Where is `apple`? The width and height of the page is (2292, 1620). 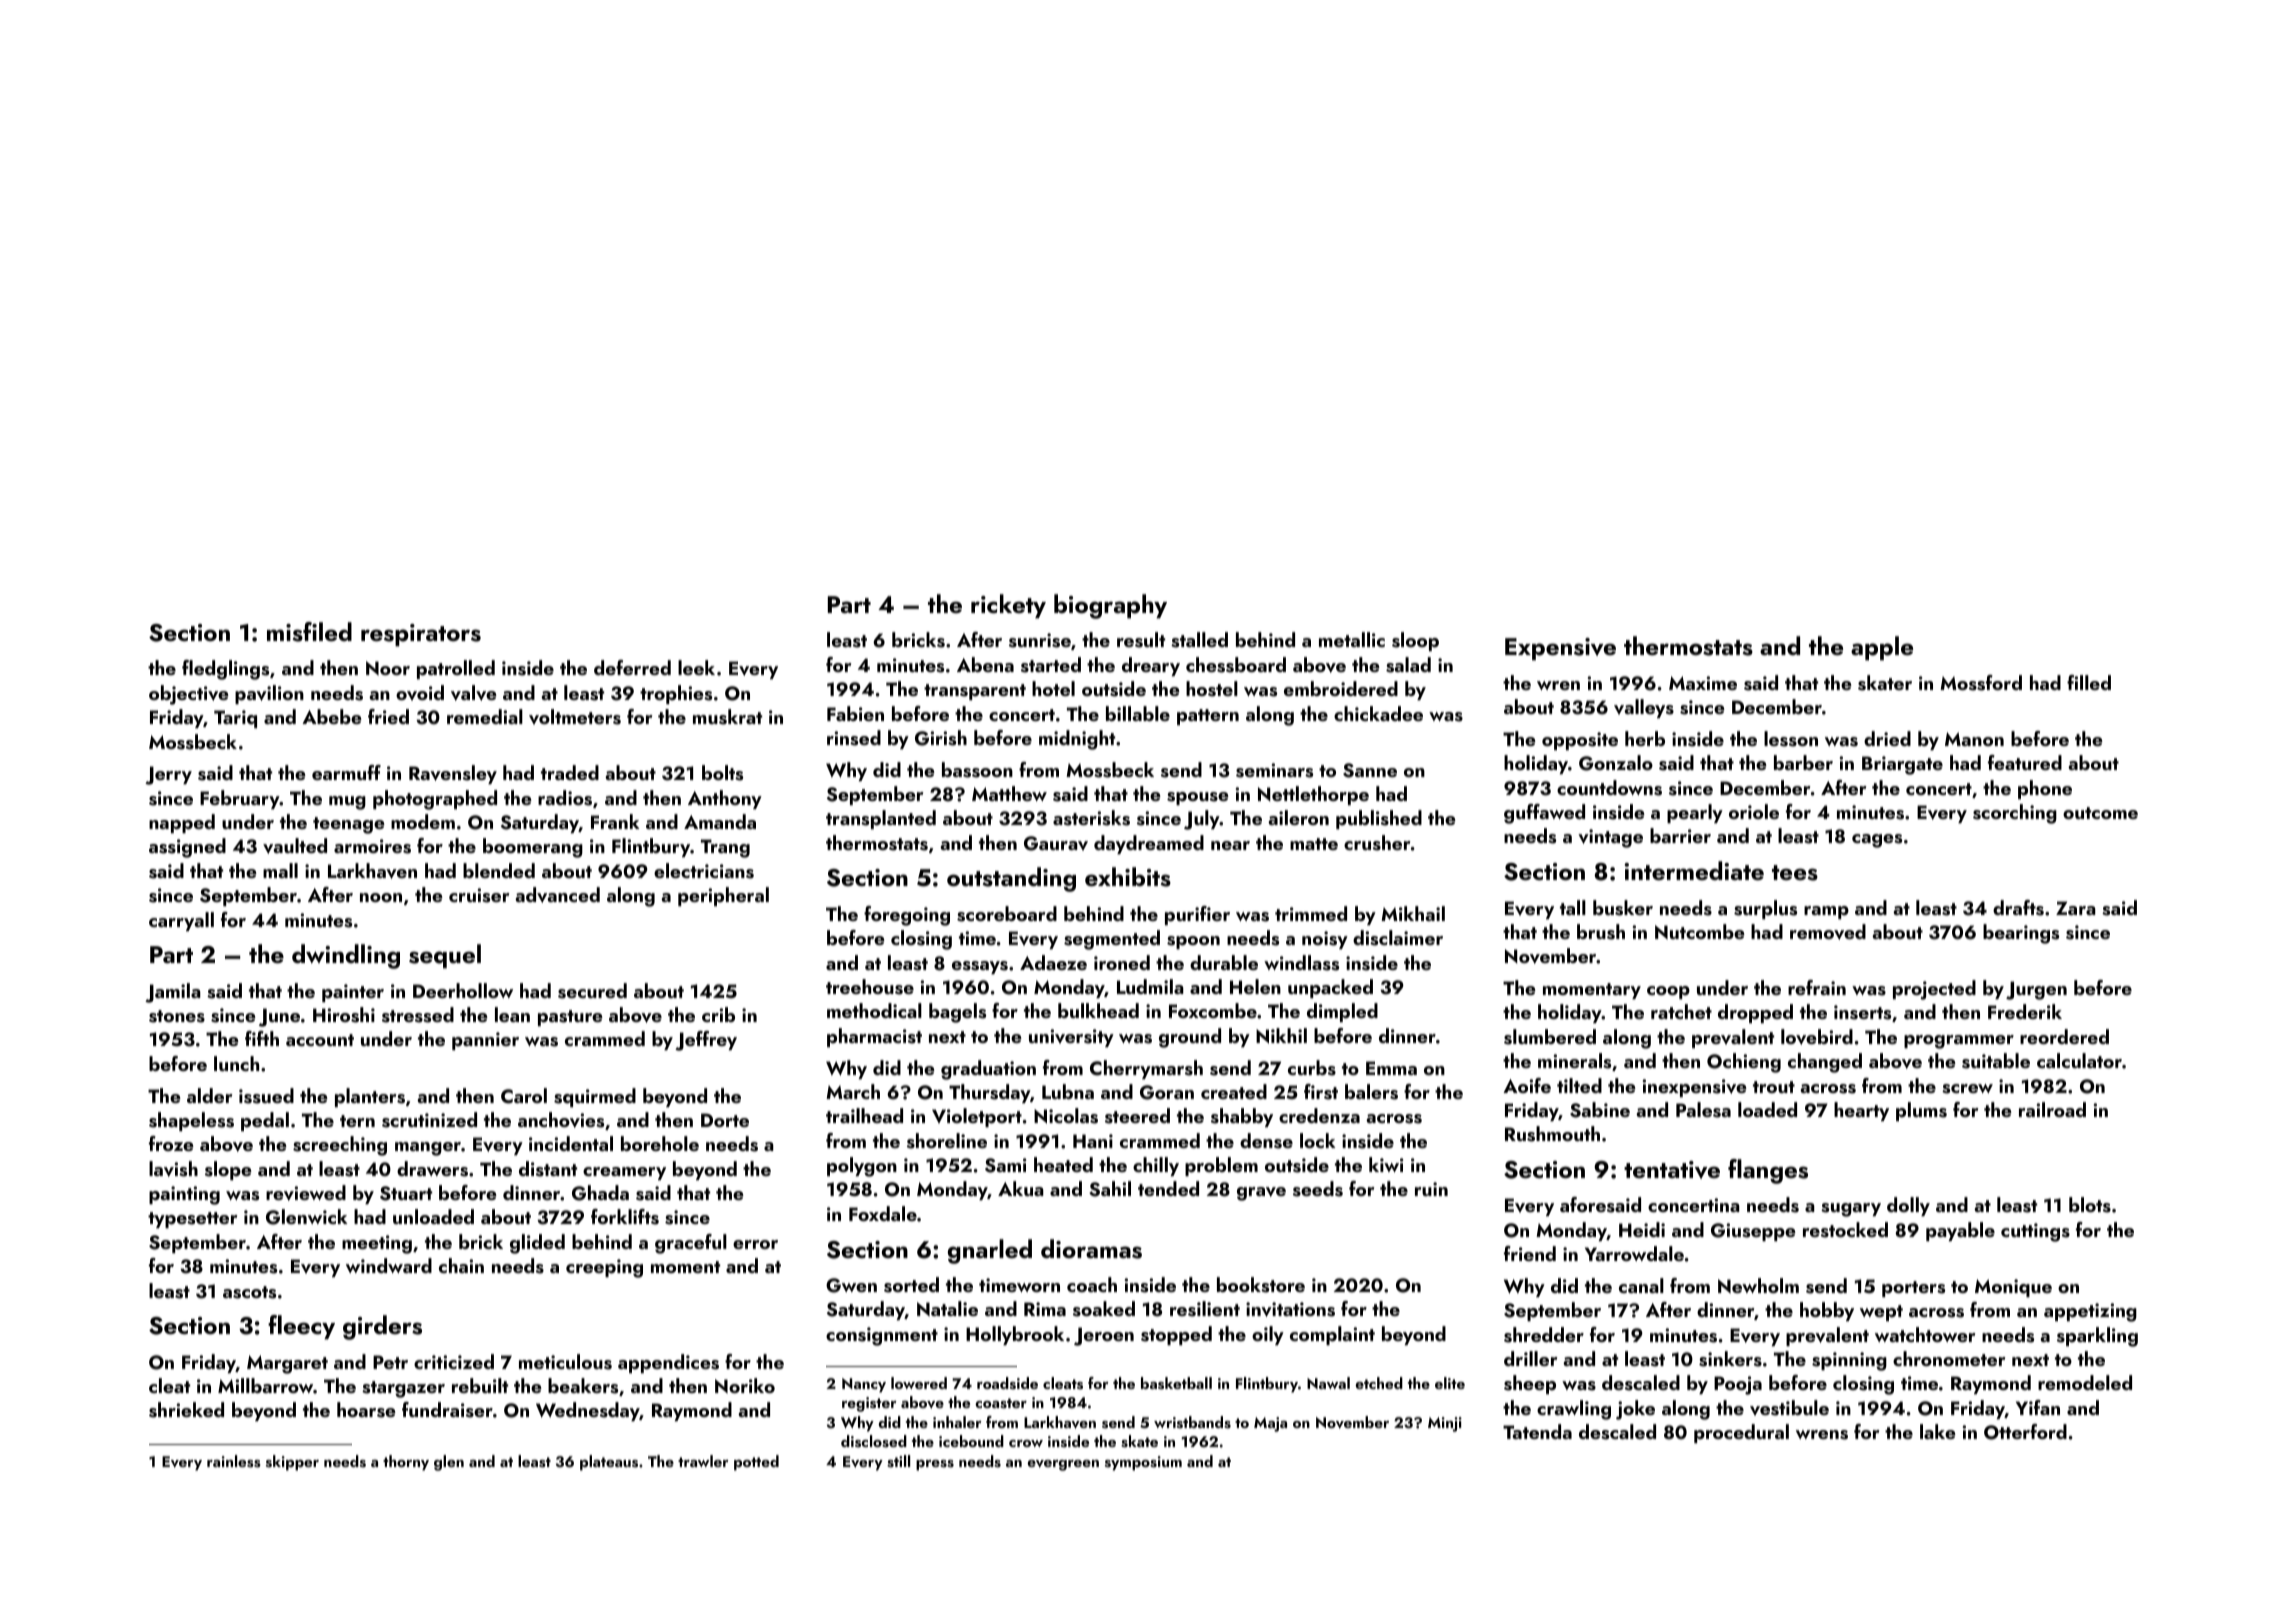 apple is located at coordinates (1882, 648).
